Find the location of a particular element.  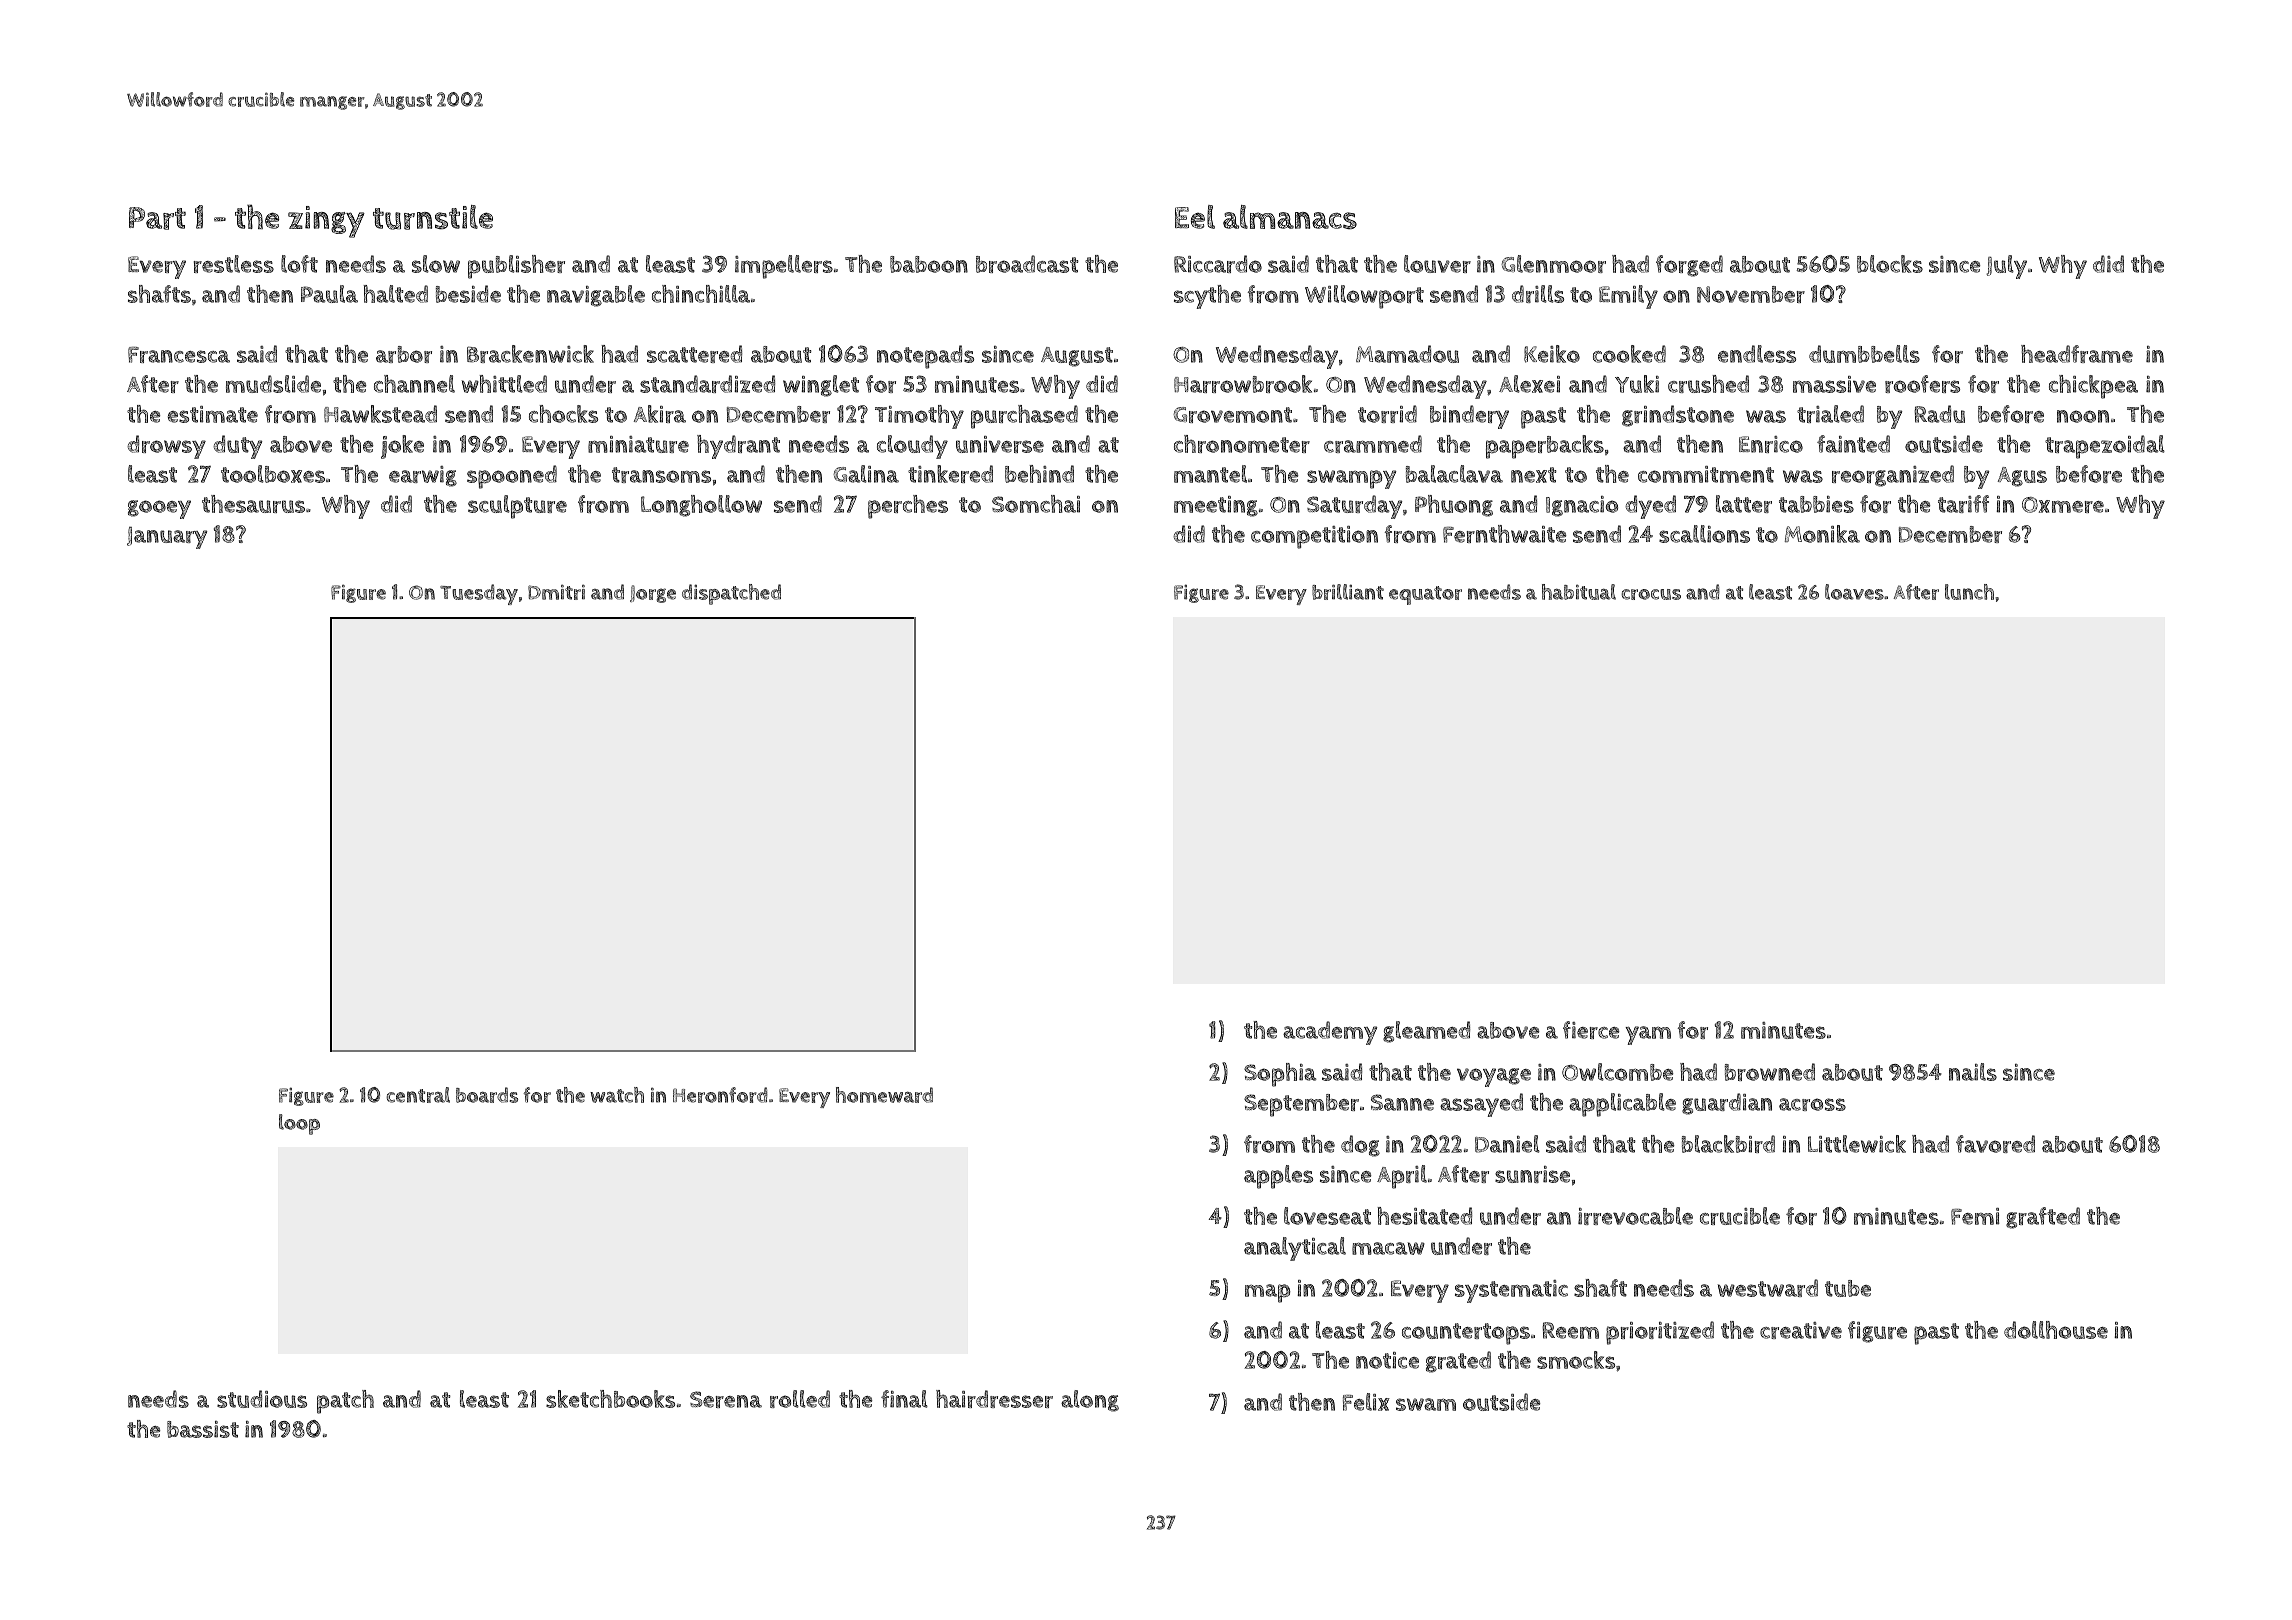

chickpea is located at coordinates (2093, 387).
